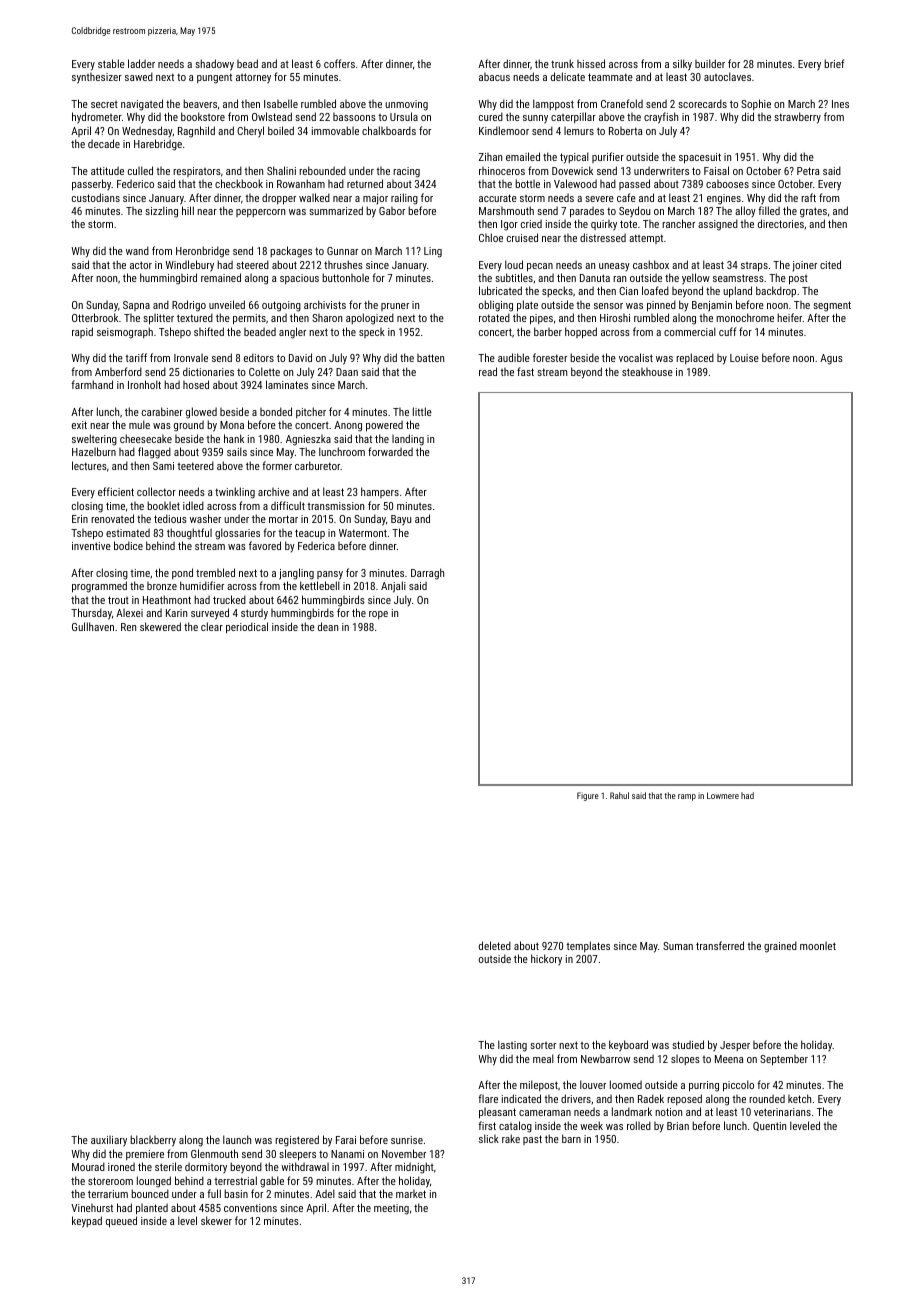 The width and height of the image is (924, 1308). Describe the element at coordinates (780, 947) in the image. I see `grained` at that location.
